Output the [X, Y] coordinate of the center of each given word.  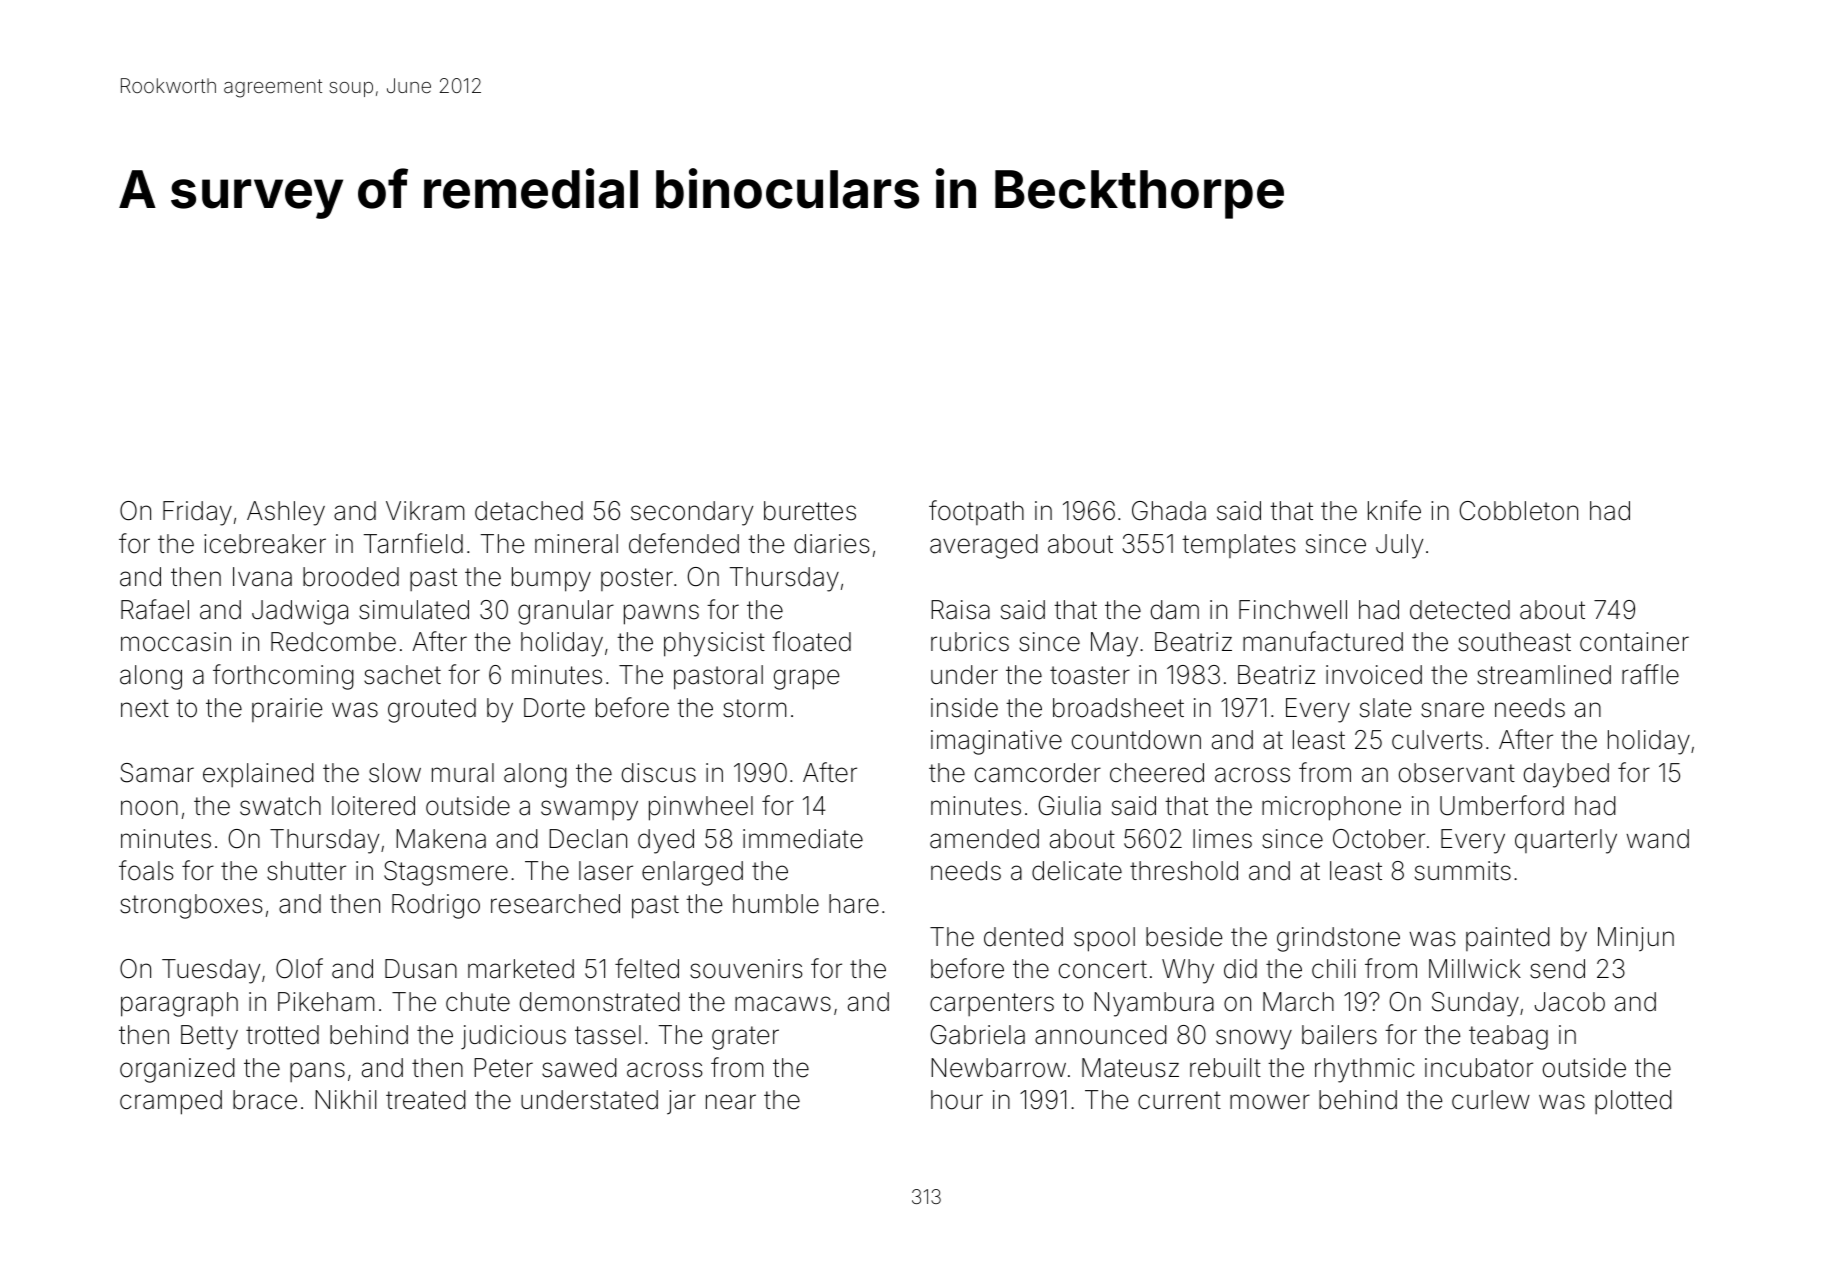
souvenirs [746, 969]
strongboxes [191, 906]
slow [395, 773]
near [731, 1102]
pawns [661, 614]
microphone [1331, 808]
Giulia [1070, 806]
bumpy [551, 579]
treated [426, 1100]
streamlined [1544, 675]
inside [964, 708]
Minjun [1636, 939]
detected [1460, 610]
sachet [402, 675]
